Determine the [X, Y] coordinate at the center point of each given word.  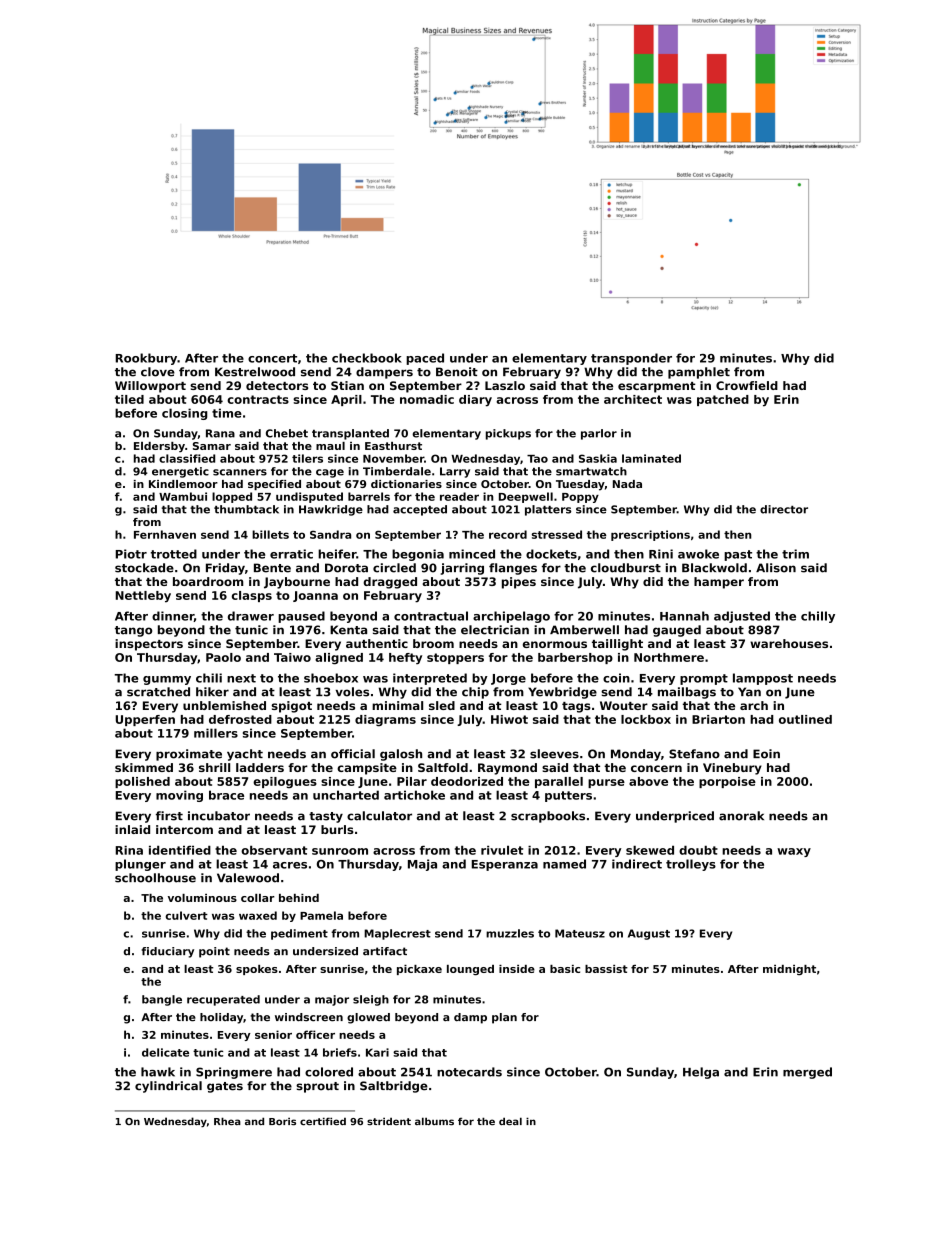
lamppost [763, 679]
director [784, 509]
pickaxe [419, 970]
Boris [282, 1122]
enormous [555, 644]
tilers [307, 458]
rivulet [502, 850]
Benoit [457, 372]
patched [723, 400]
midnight [789, 970]
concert [272, 358]
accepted [420, 510]
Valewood [248, 878]
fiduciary [168, 952]
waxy [794, 852]
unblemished [224, 705]
